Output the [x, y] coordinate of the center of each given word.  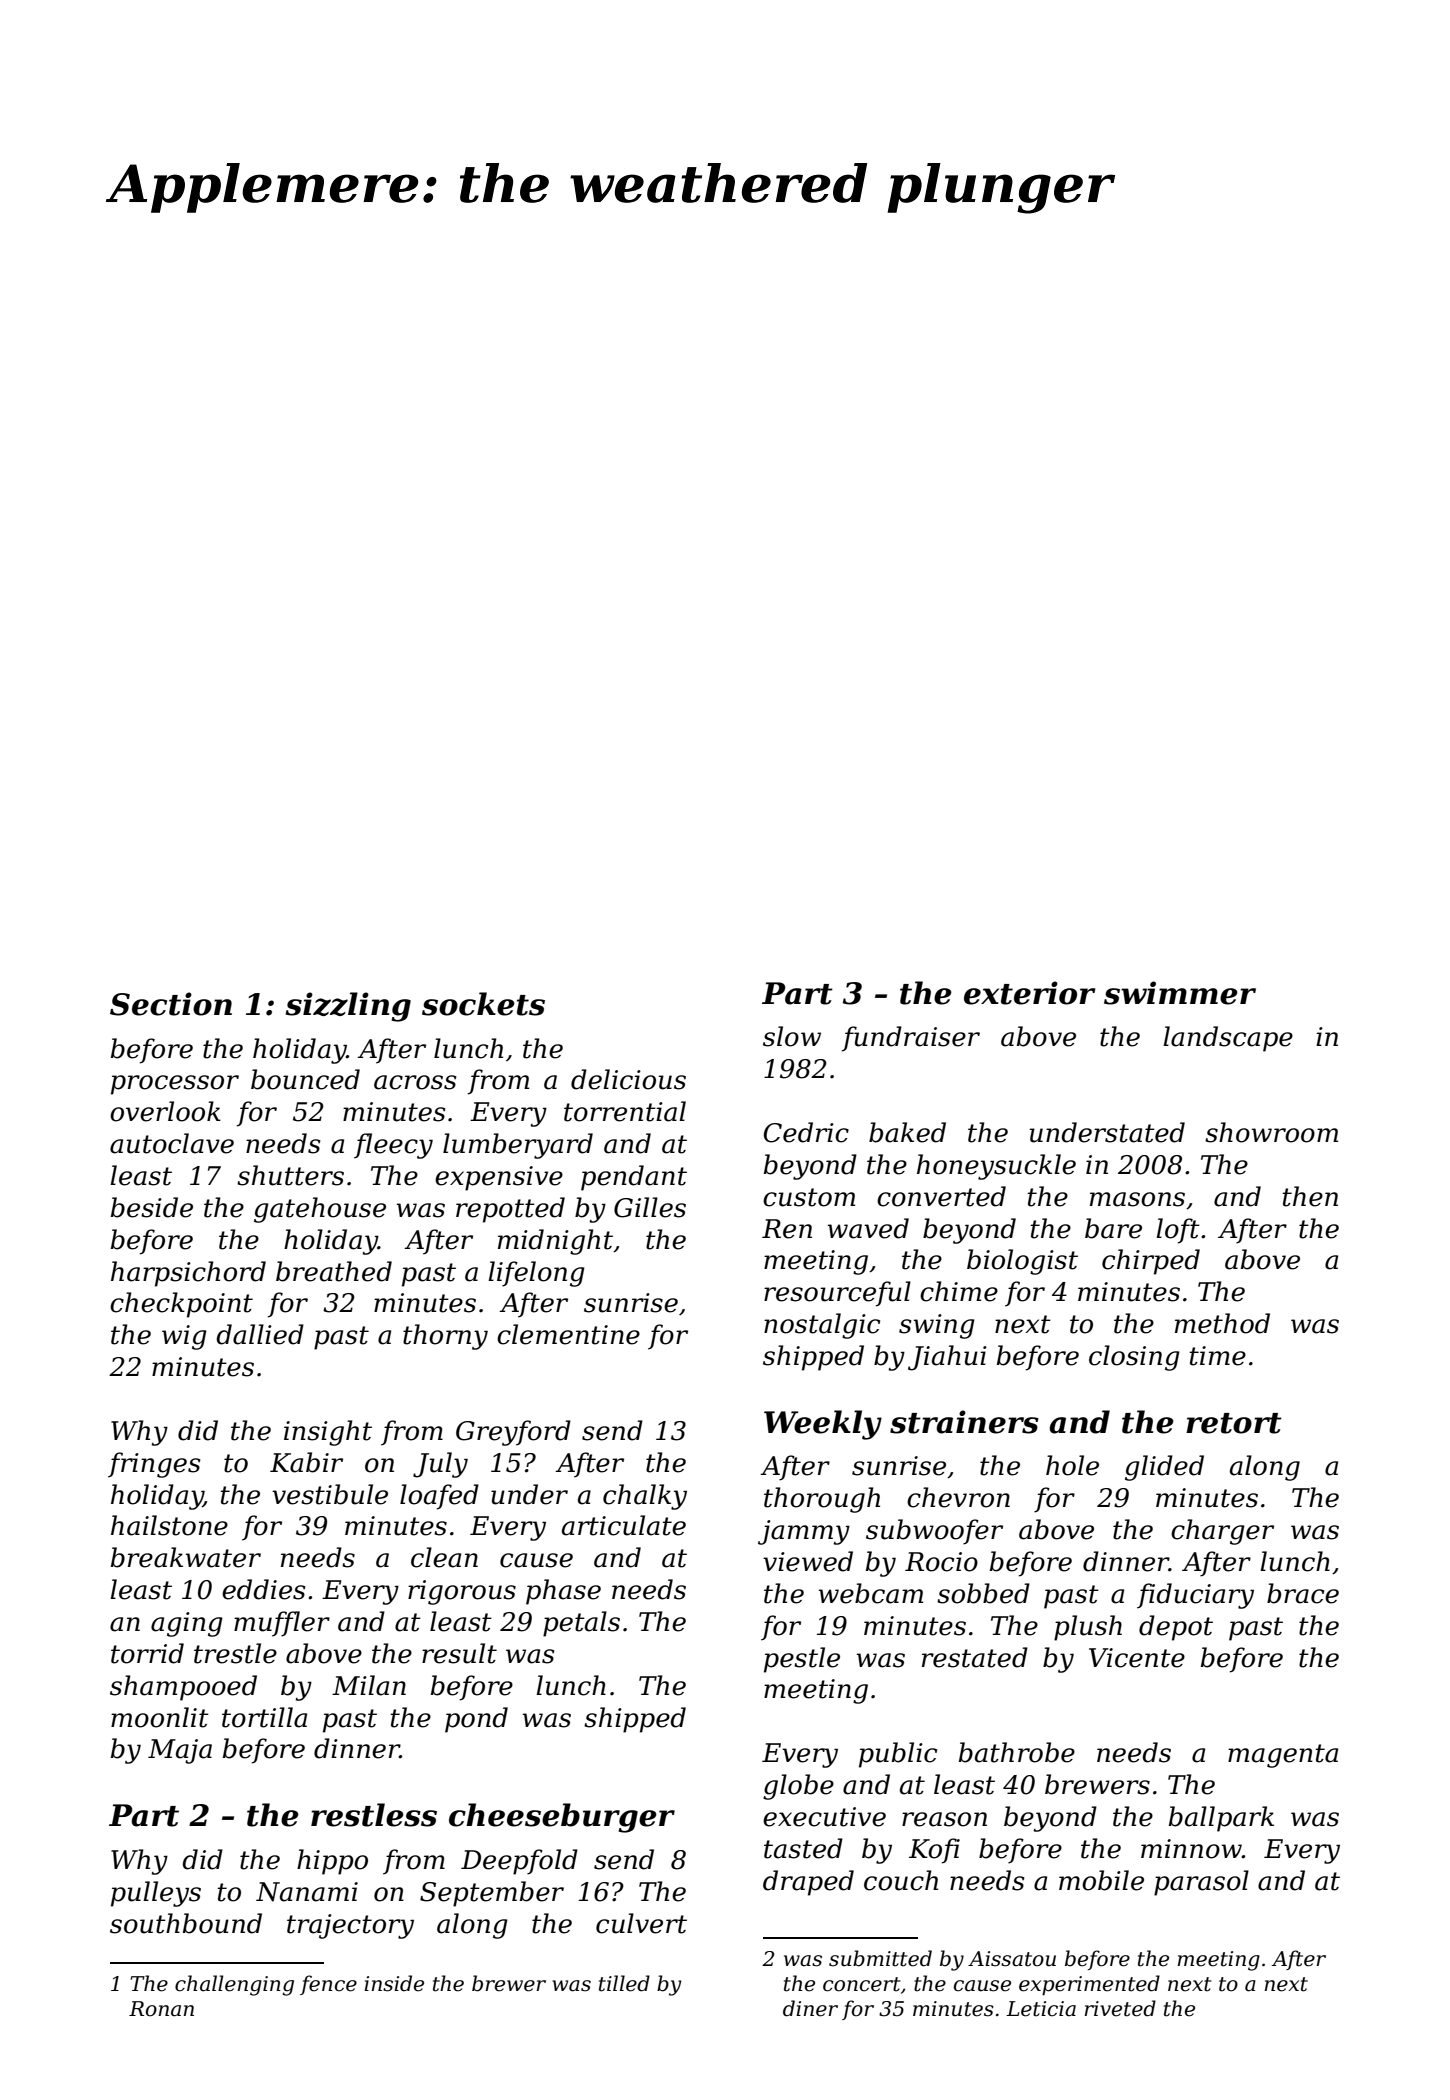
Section [171, 1004]
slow [792, 1036]
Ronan [161, 2009]
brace [1303, 1593]
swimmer [1180, 993]
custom [809, 1197]
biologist [1022, 1262]
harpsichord [188, 1274]
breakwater [186, 1557]
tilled [624, 1983]
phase [563, 1592]
